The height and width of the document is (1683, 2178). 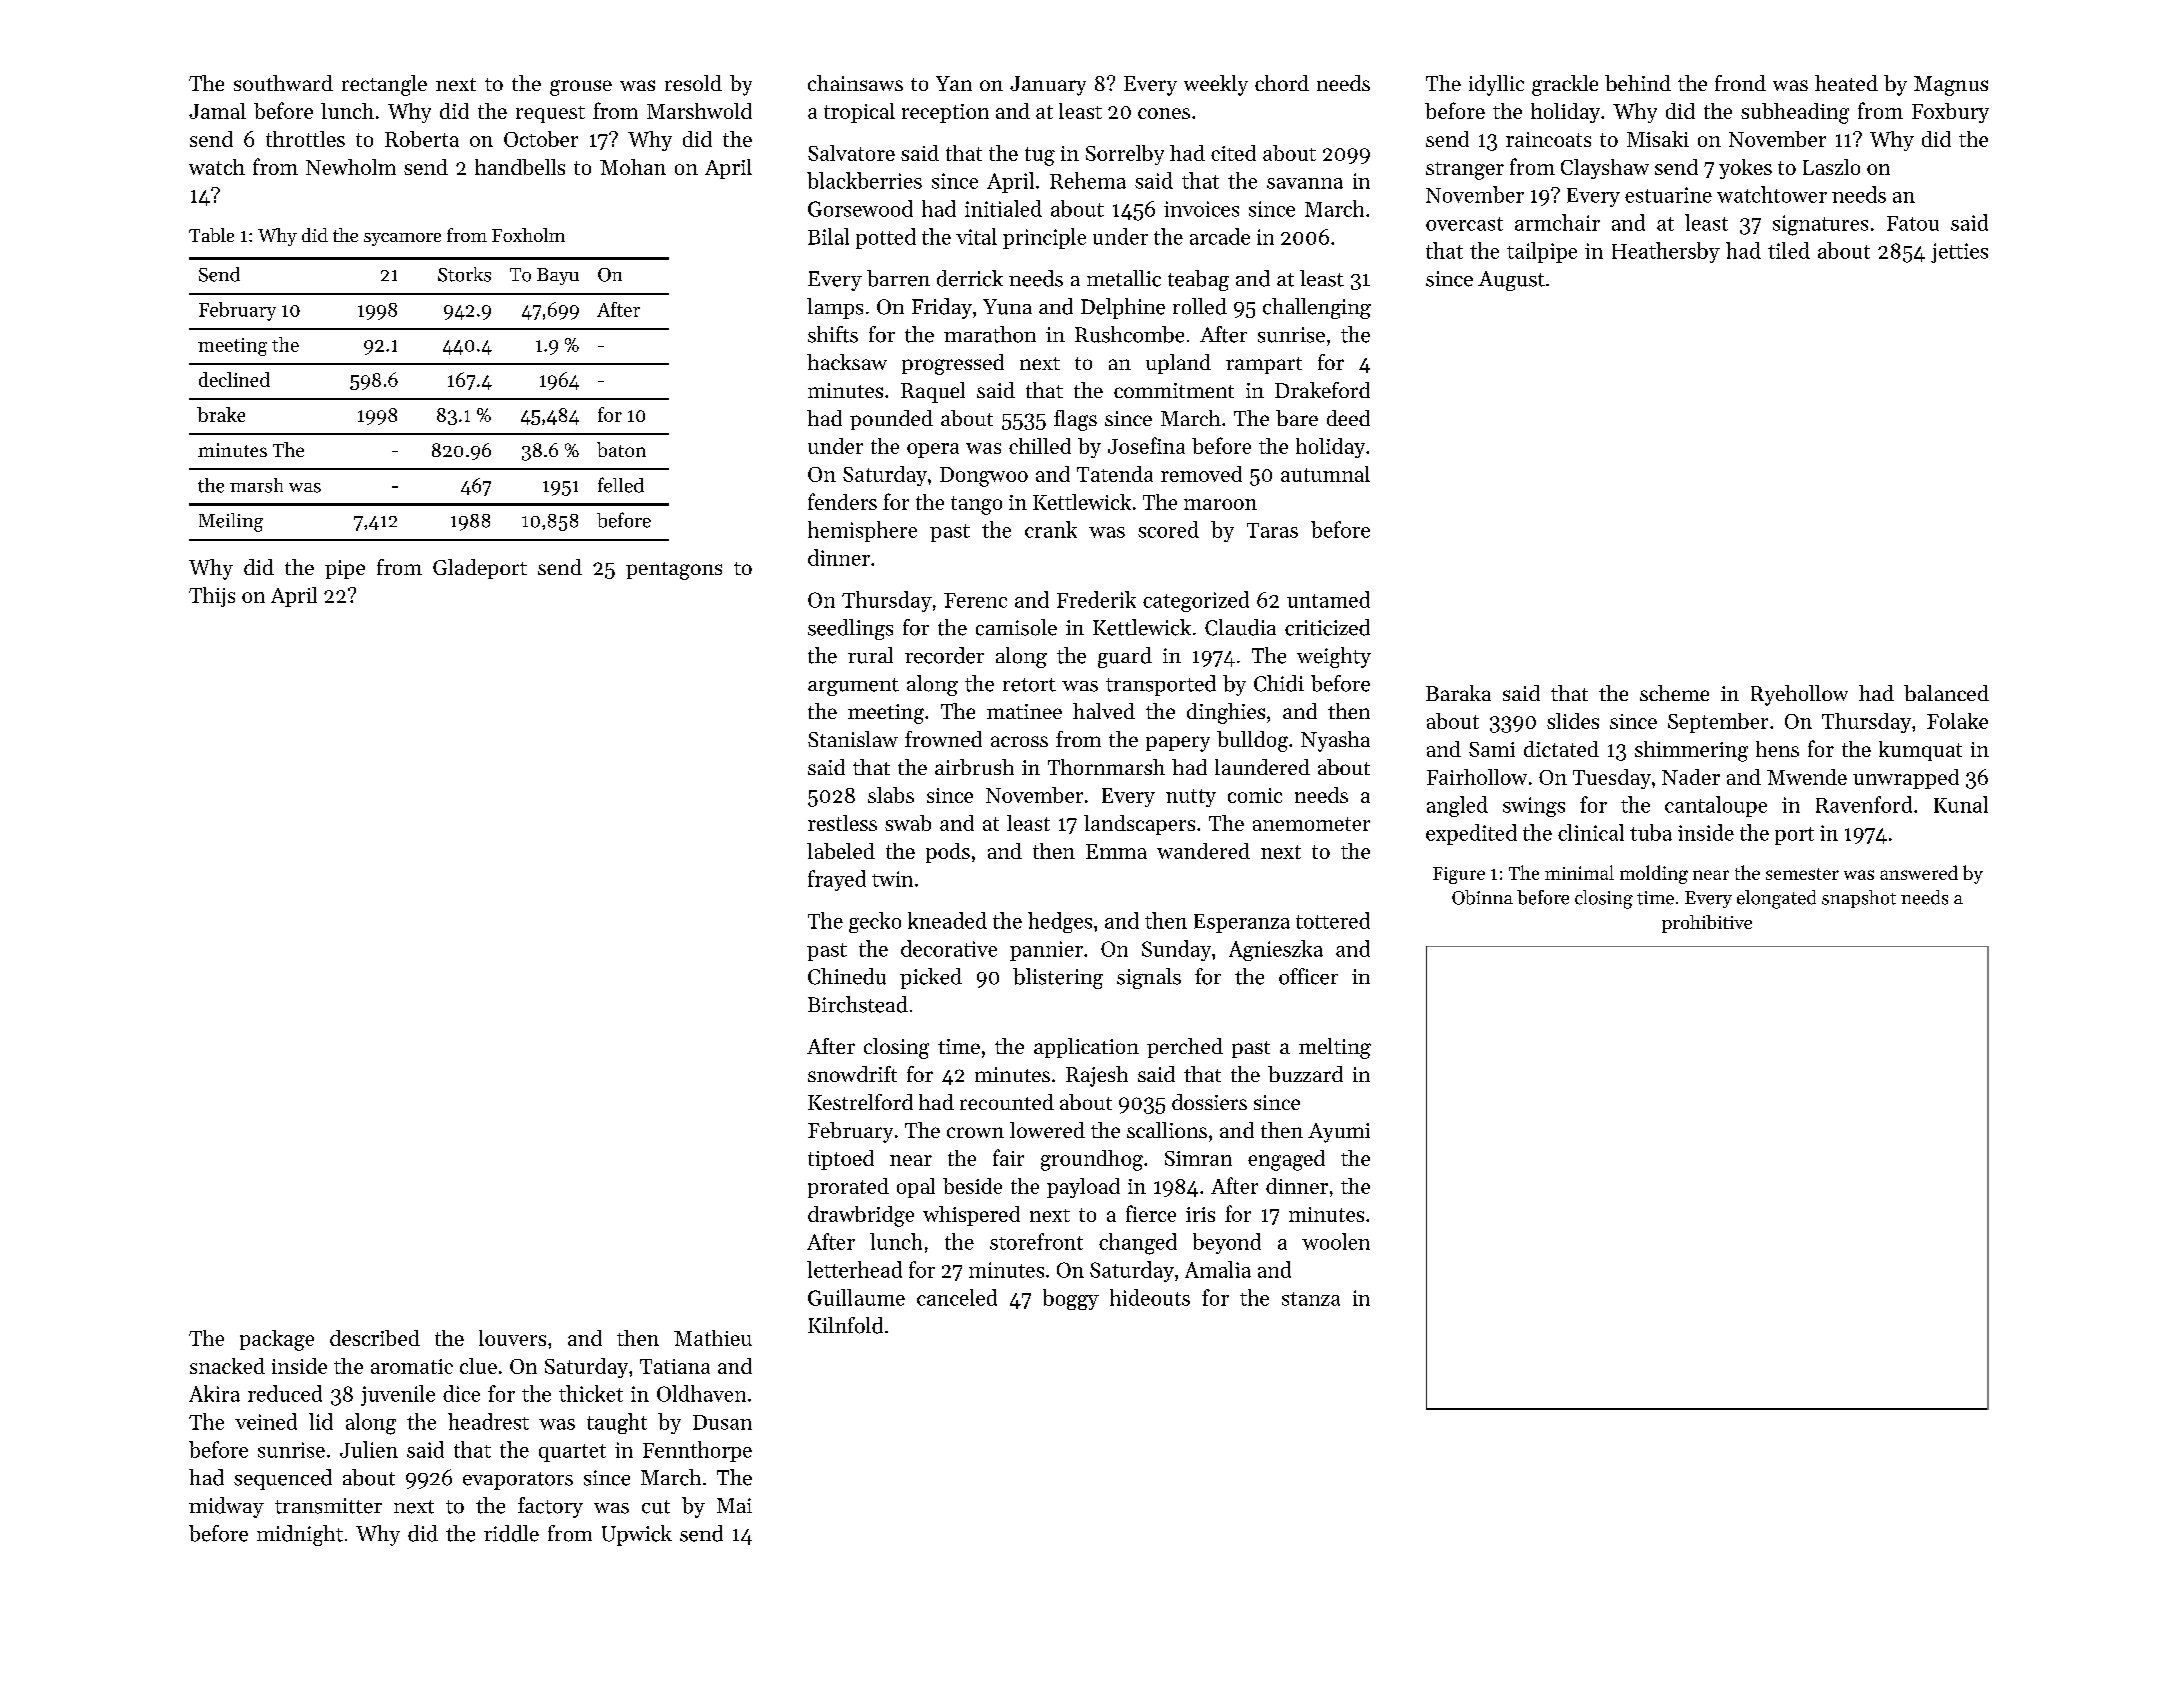 I want to click on elongated, so click(x=1776, y=899).
